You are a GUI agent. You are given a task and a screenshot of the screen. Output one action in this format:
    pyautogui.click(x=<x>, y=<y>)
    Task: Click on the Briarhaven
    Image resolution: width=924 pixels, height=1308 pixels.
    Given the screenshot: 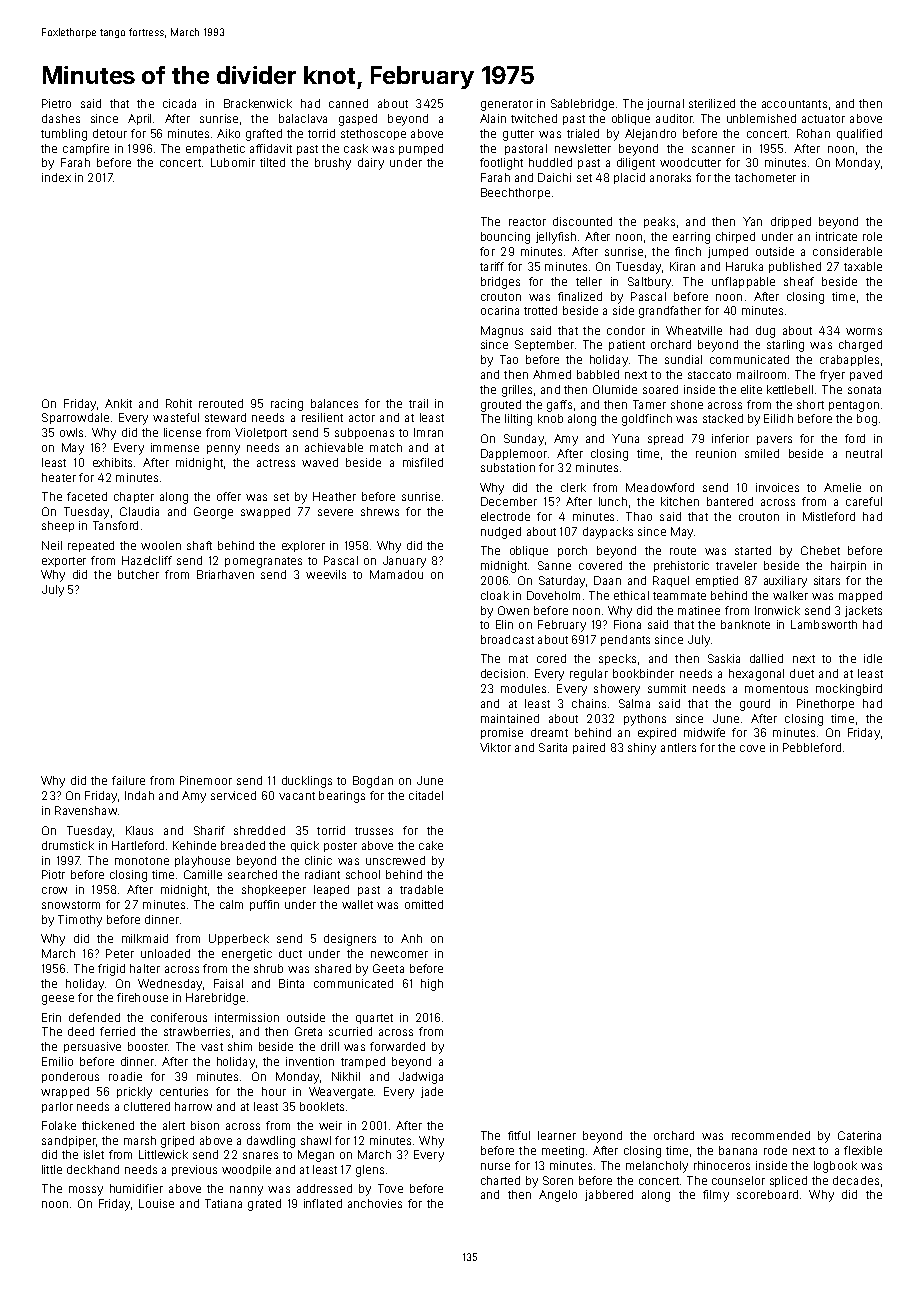 What is the action you would take?
    pyautogui.click(x=225, y=574)
